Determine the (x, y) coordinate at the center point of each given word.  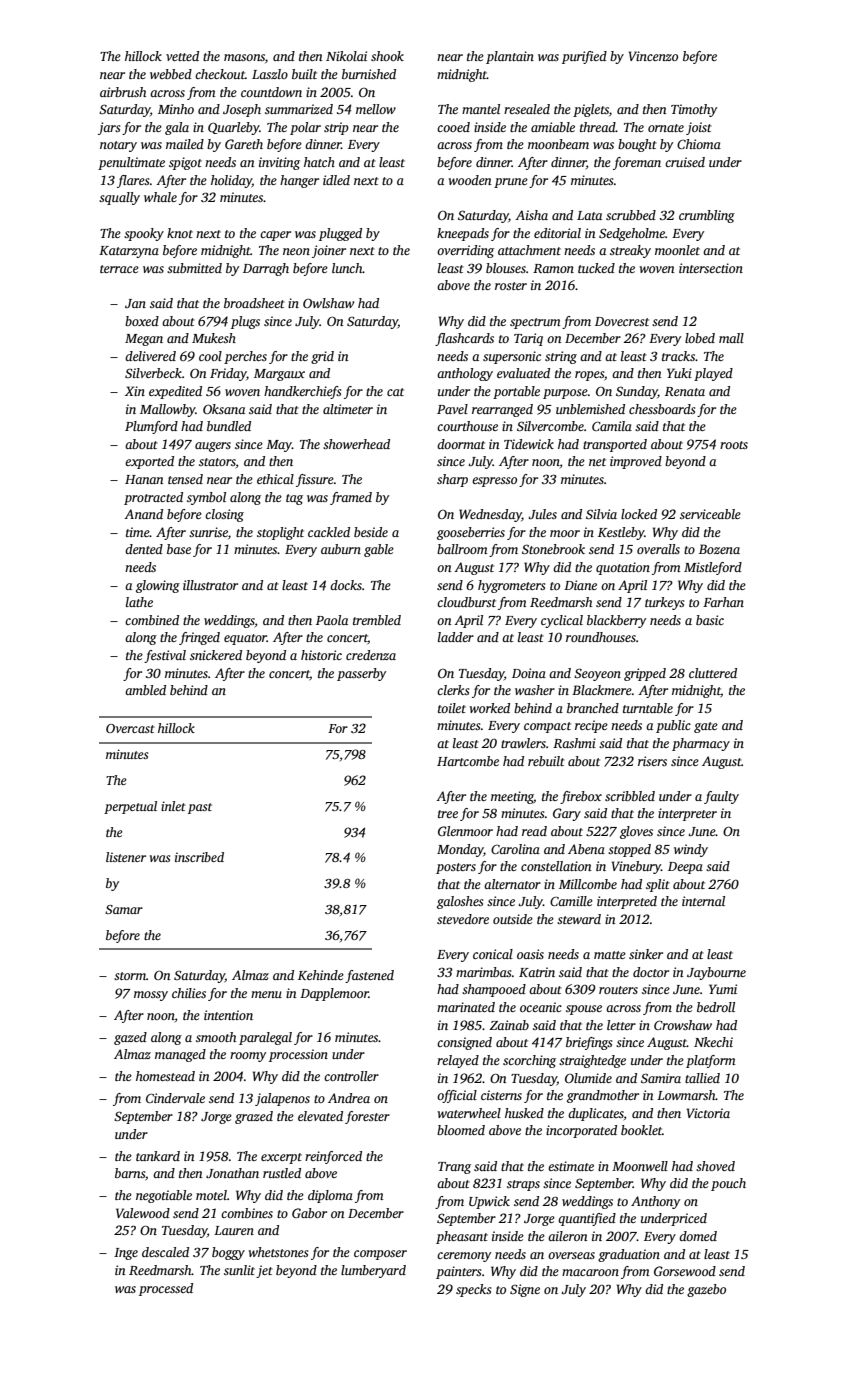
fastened (369, 976)
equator (245, 639)
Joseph (242, 110)
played (713, 374)
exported (149, 462)
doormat (461, 444)
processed (166, 1289)
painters (458, 1272)
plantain (510, 57)
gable (379, 550)
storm (130, 976)
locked (639, 514)
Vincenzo (653, 56)
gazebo (706, 1290)
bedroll (716, 1007)
